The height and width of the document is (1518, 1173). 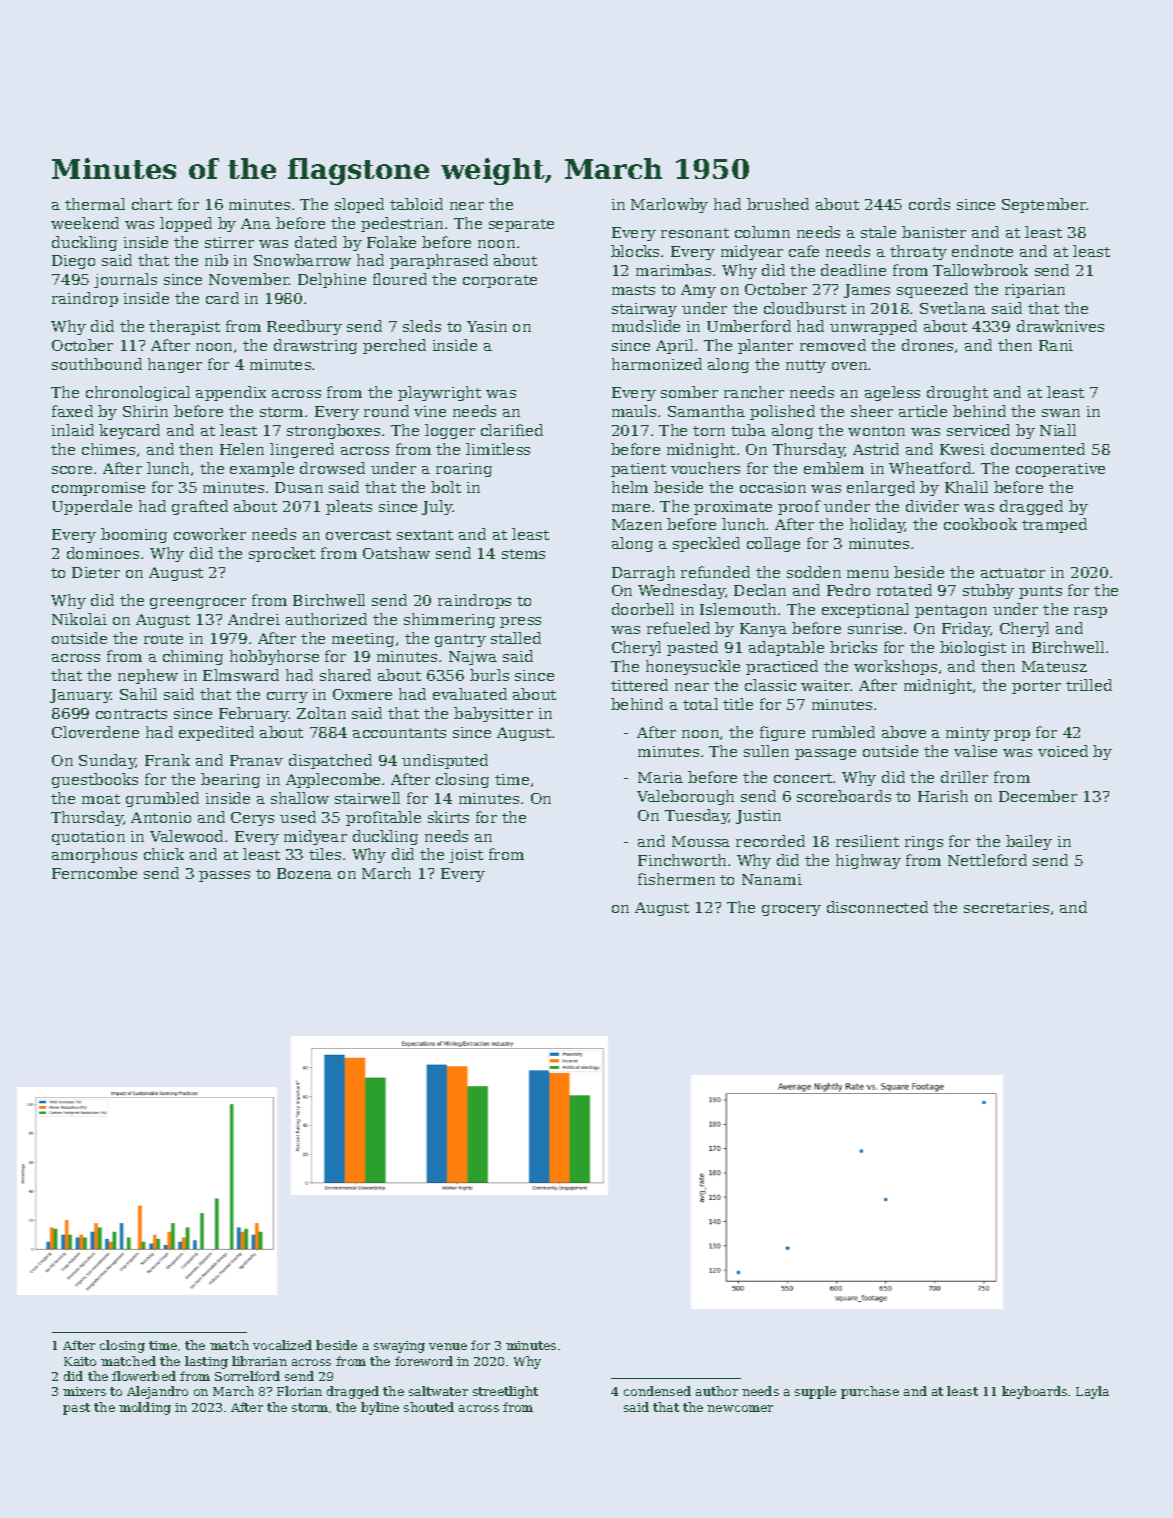 I want to click on Kaito, so click(x=80, y=1361).
